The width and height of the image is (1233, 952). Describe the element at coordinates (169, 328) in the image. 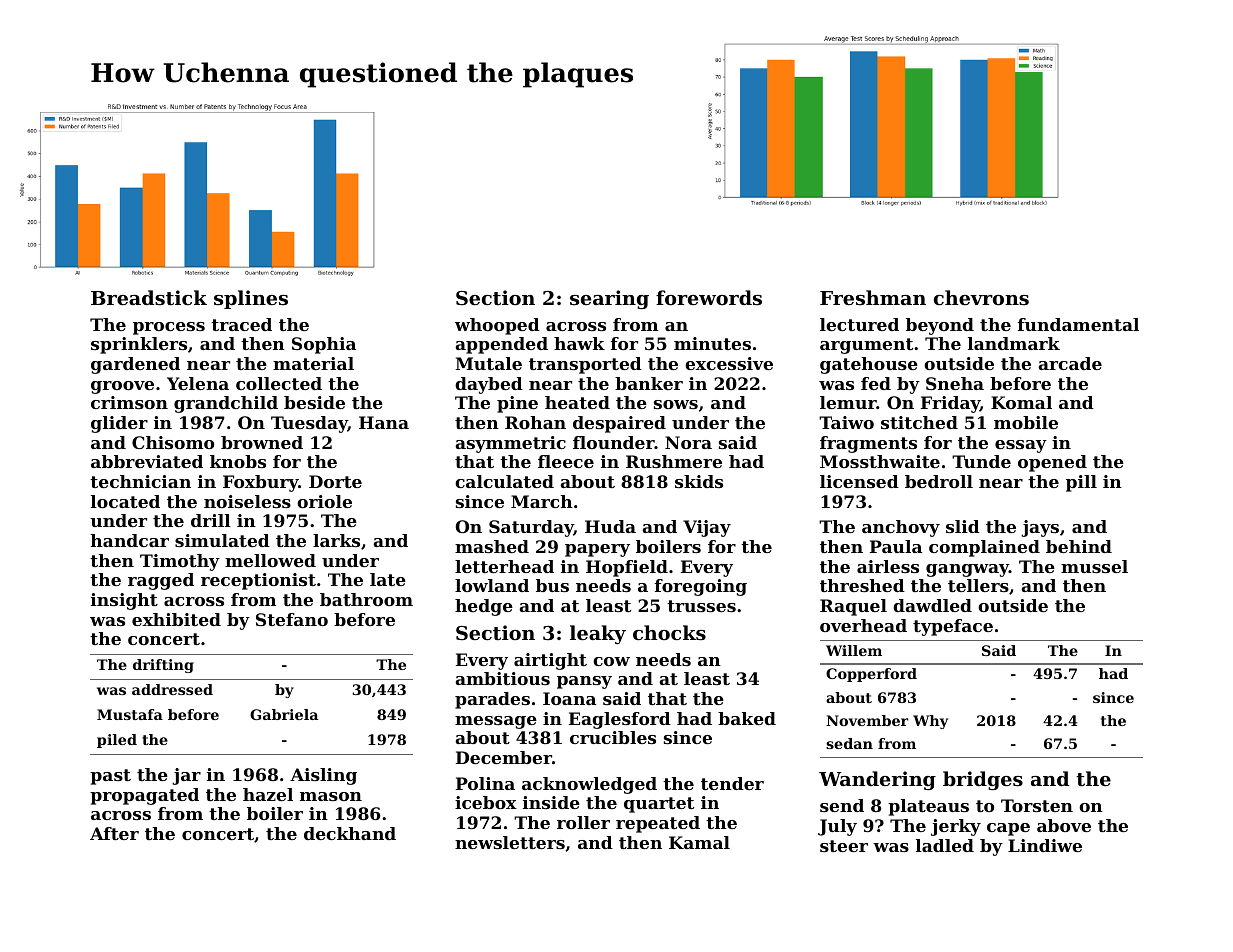

I see `process` at that location.
